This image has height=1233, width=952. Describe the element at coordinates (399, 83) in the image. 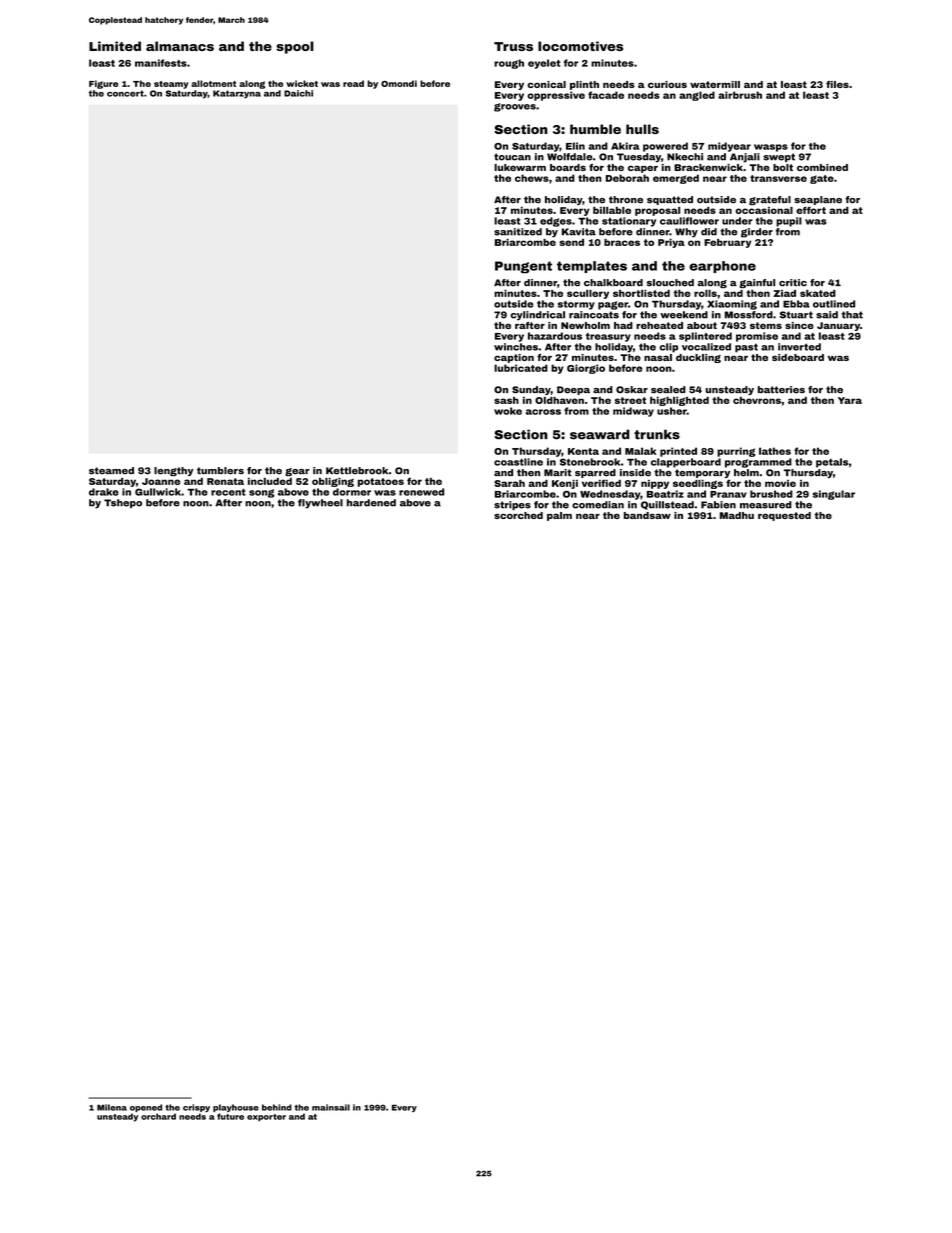

I see `Omondi` at that location.
